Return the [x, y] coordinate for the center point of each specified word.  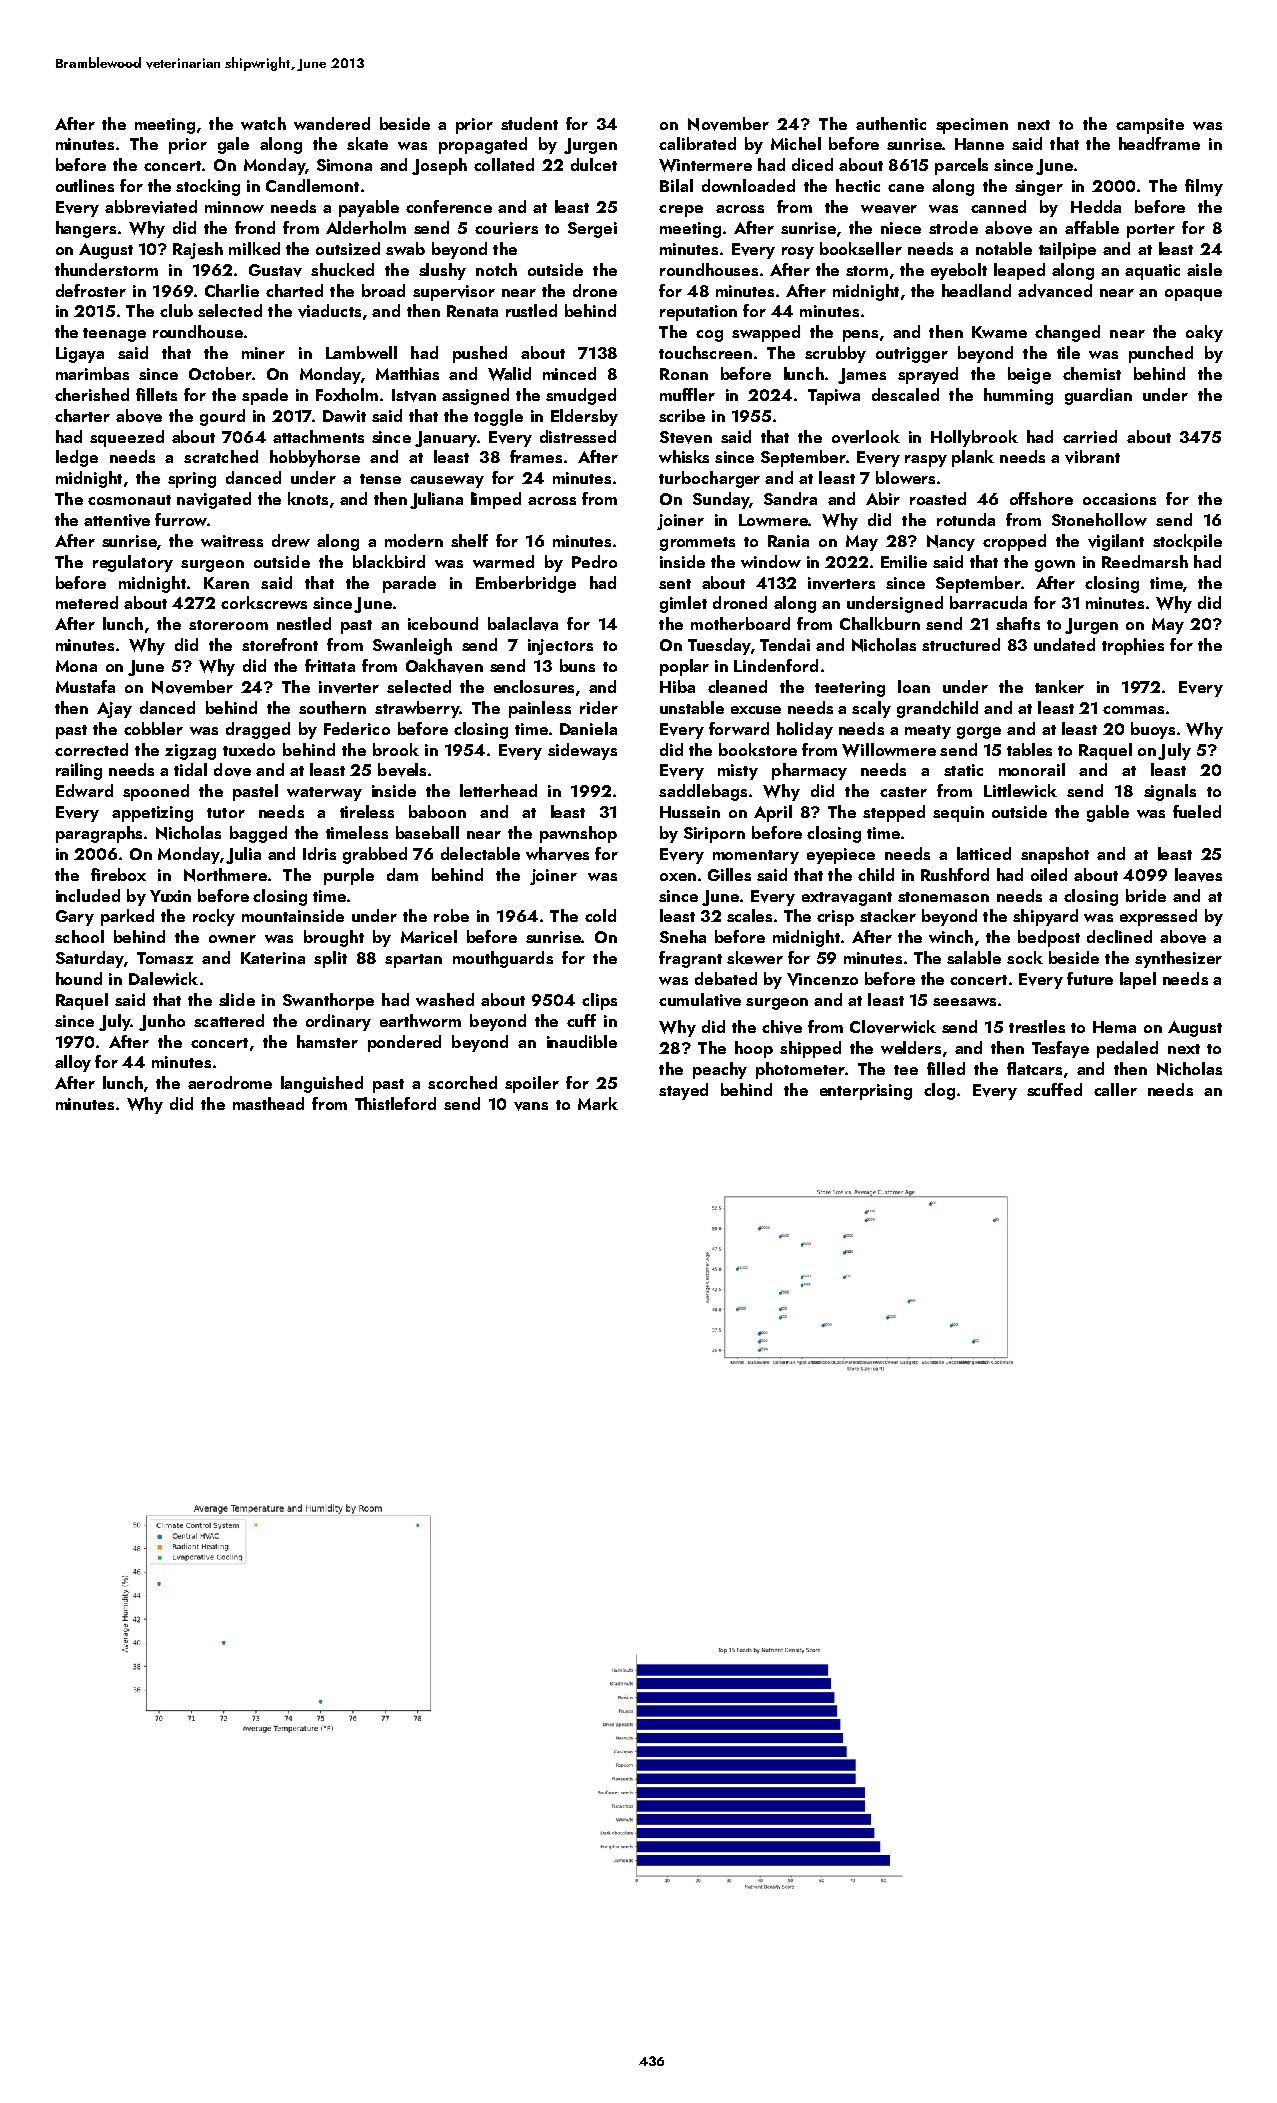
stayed [683, 1091]
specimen [972, 126]
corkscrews [264, 602]
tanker [1059, 686]
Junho [162, 1022]
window [771, 561]
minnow [234, 207]
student [529, 123]
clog [939, 1091]
